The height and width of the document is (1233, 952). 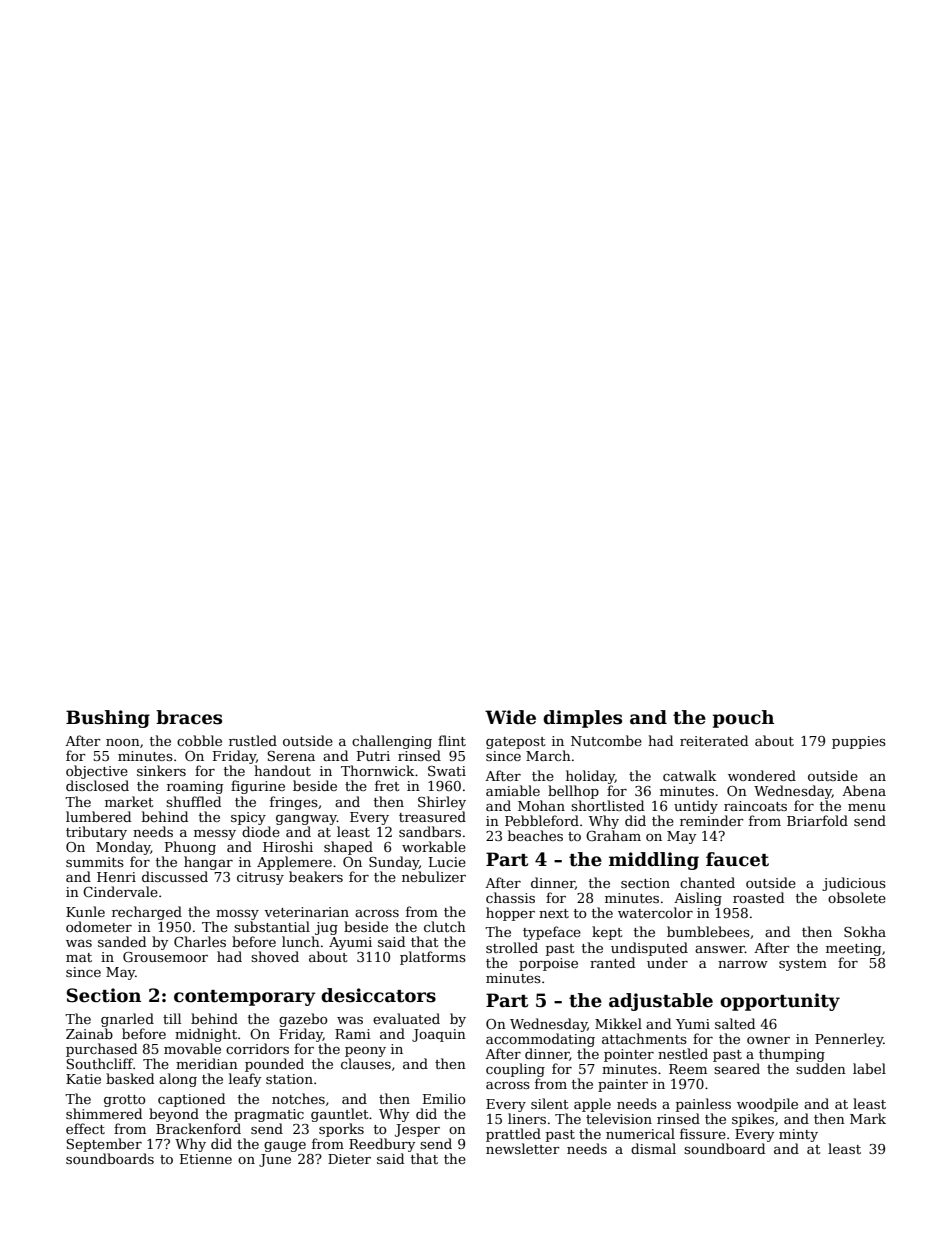 What do you see at coordinates (743, 719) in the document?
I see `pouch` at bounding box center [743, 719].
